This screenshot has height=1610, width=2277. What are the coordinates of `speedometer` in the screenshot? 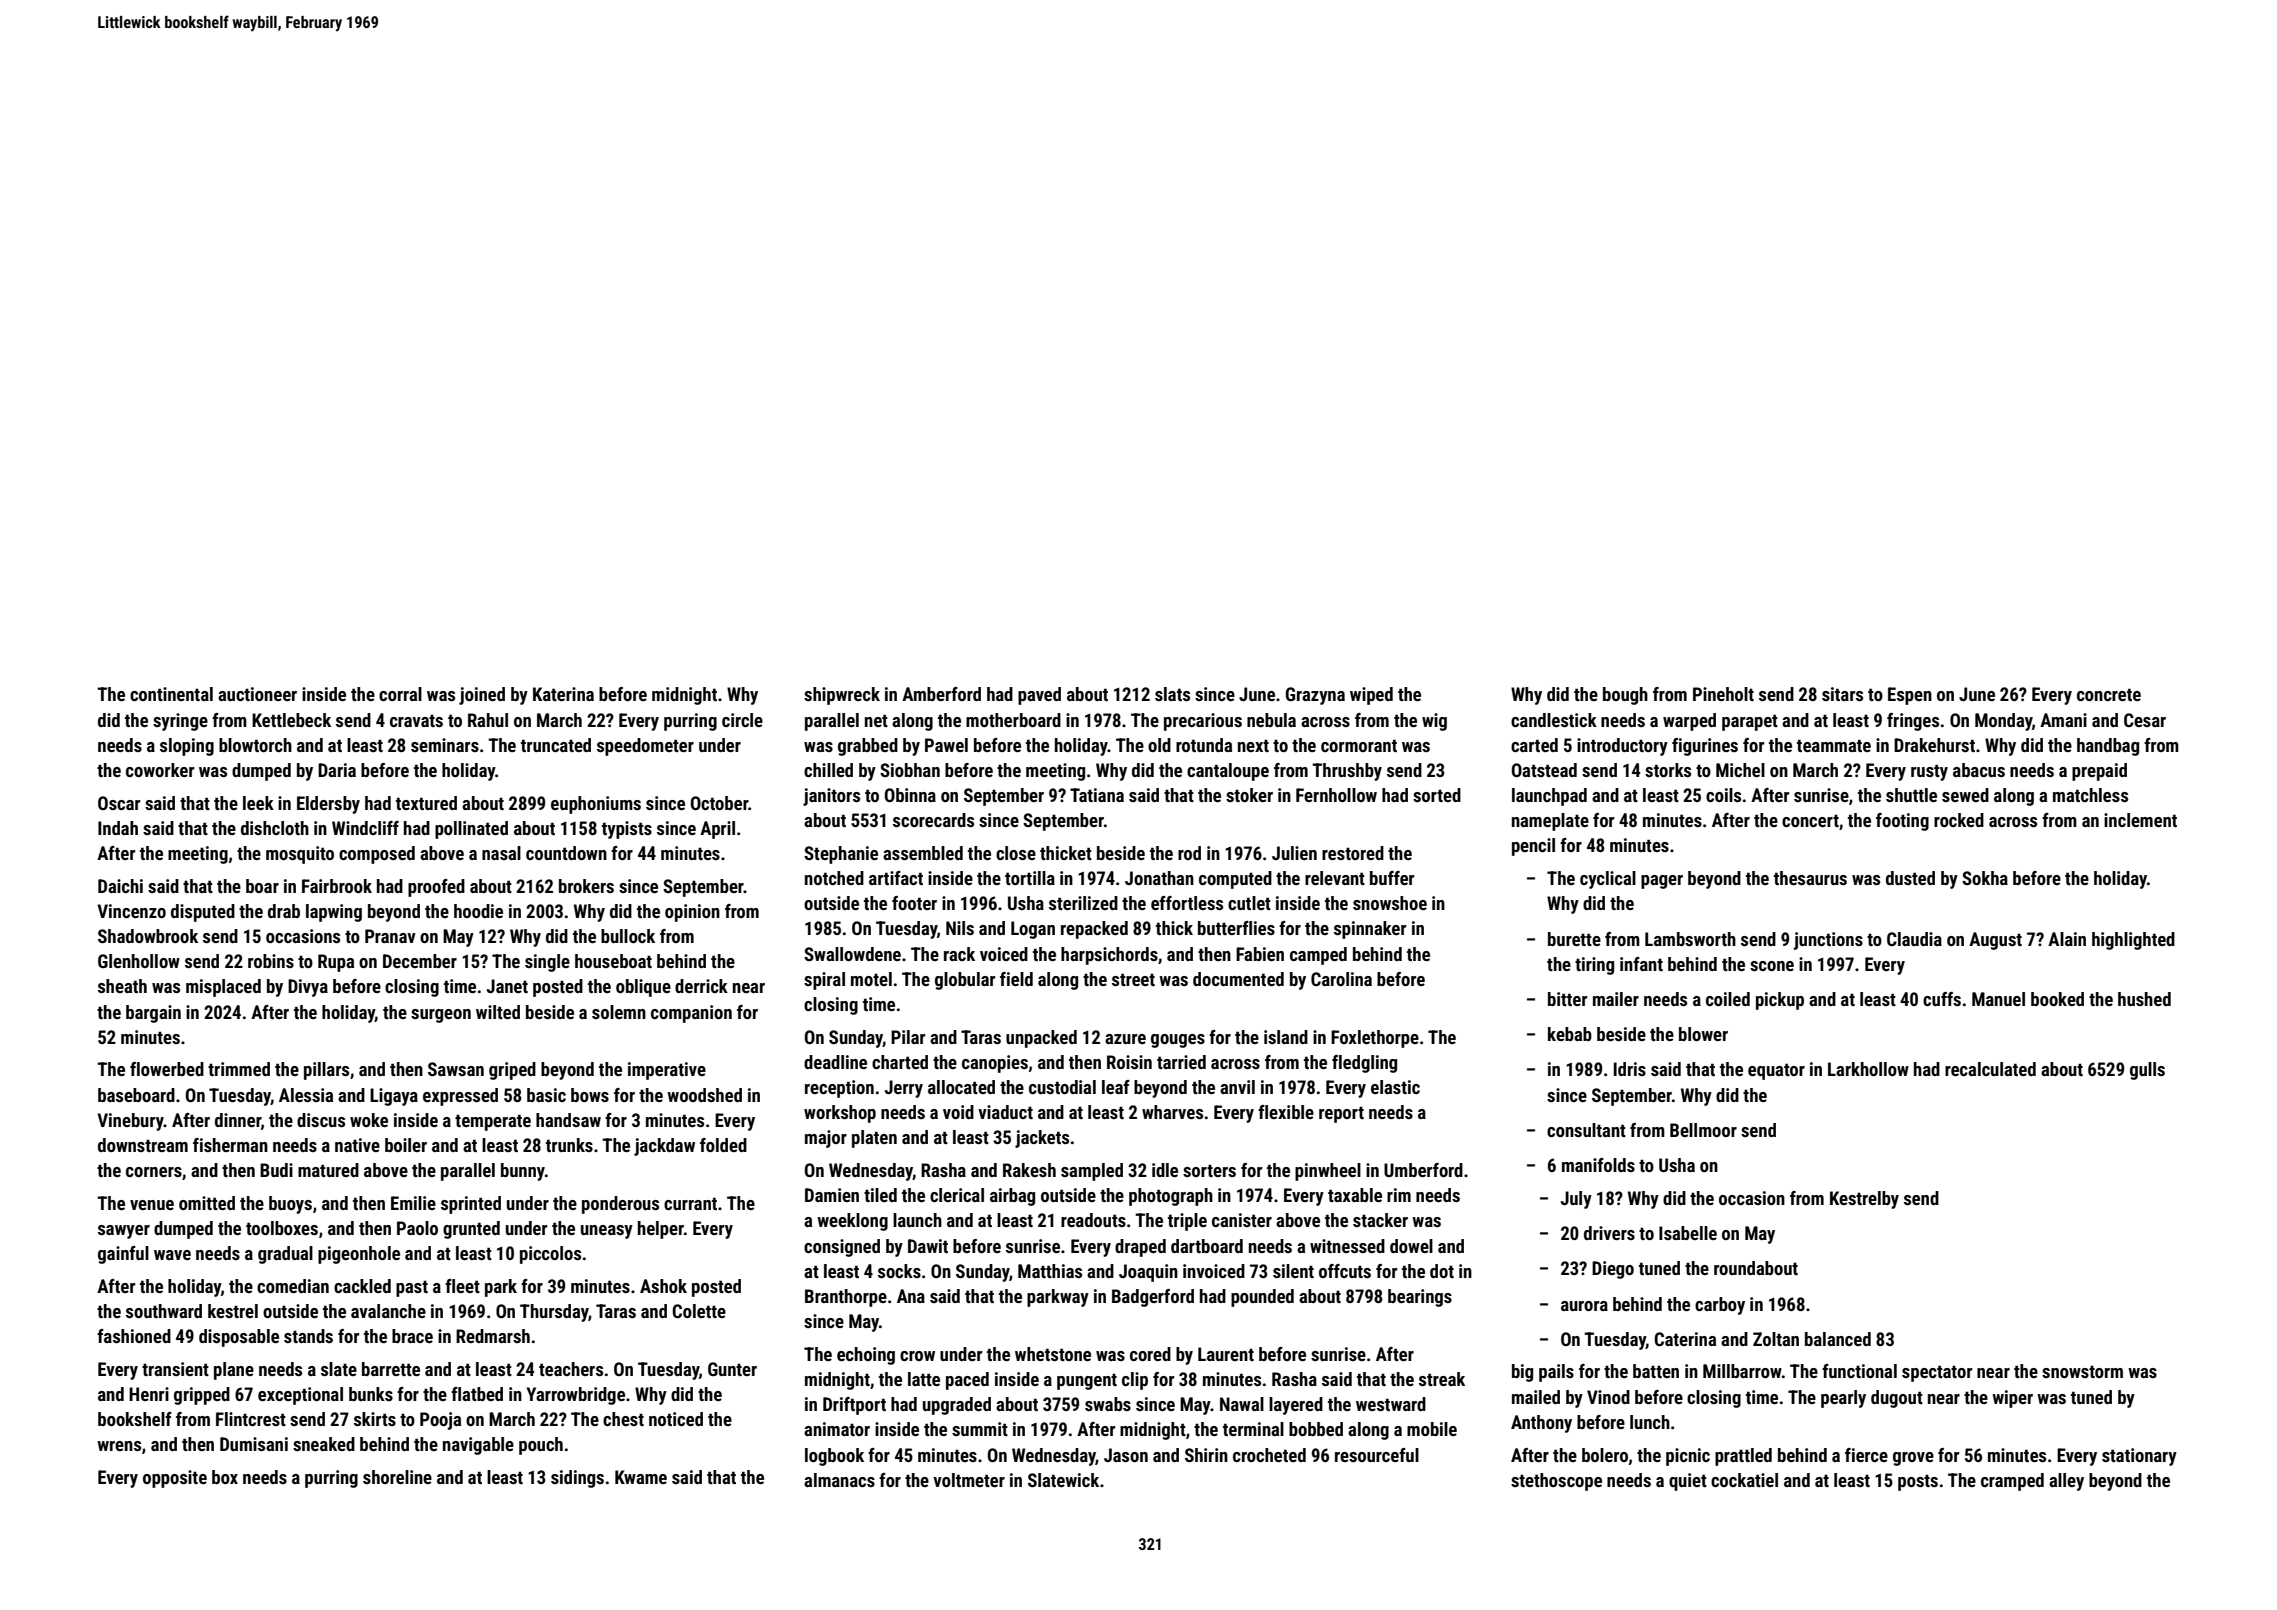 It's located at (645, 747).
